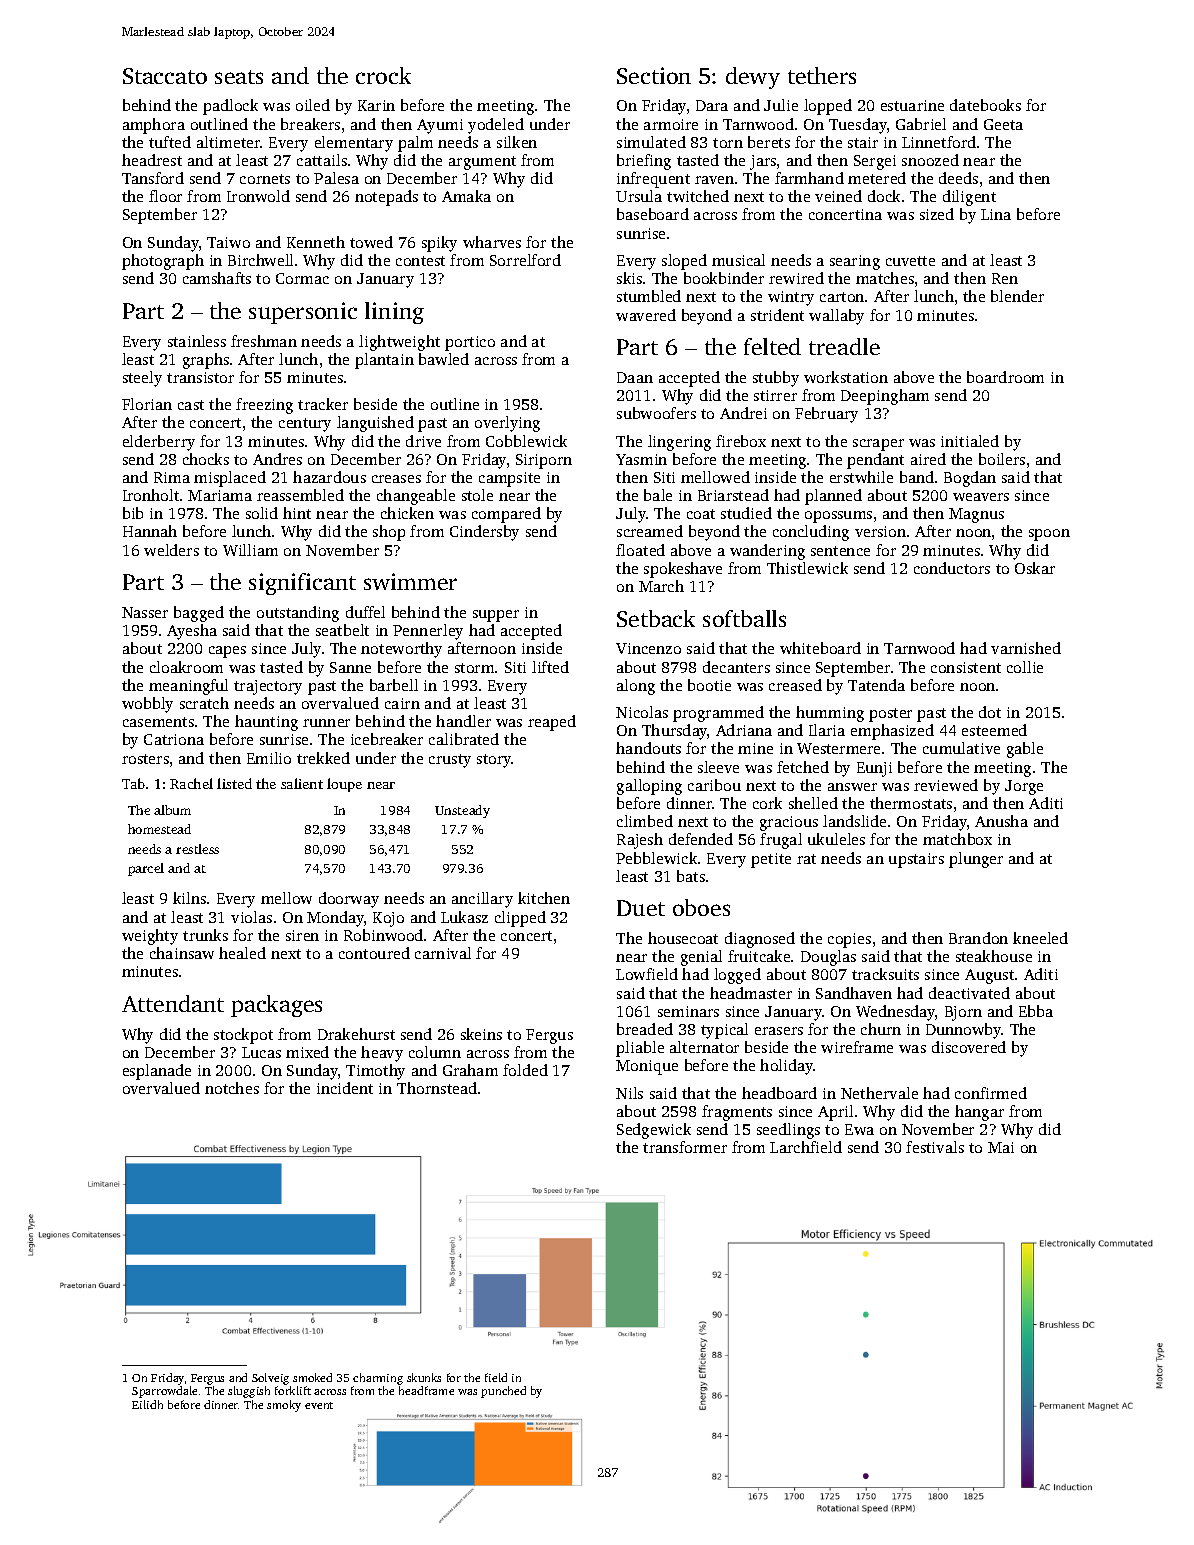 This screenshot has width=1194, height=1545. Describe the element at coordinates (389, 533) in the screenshot. I see `shop` at that location.
